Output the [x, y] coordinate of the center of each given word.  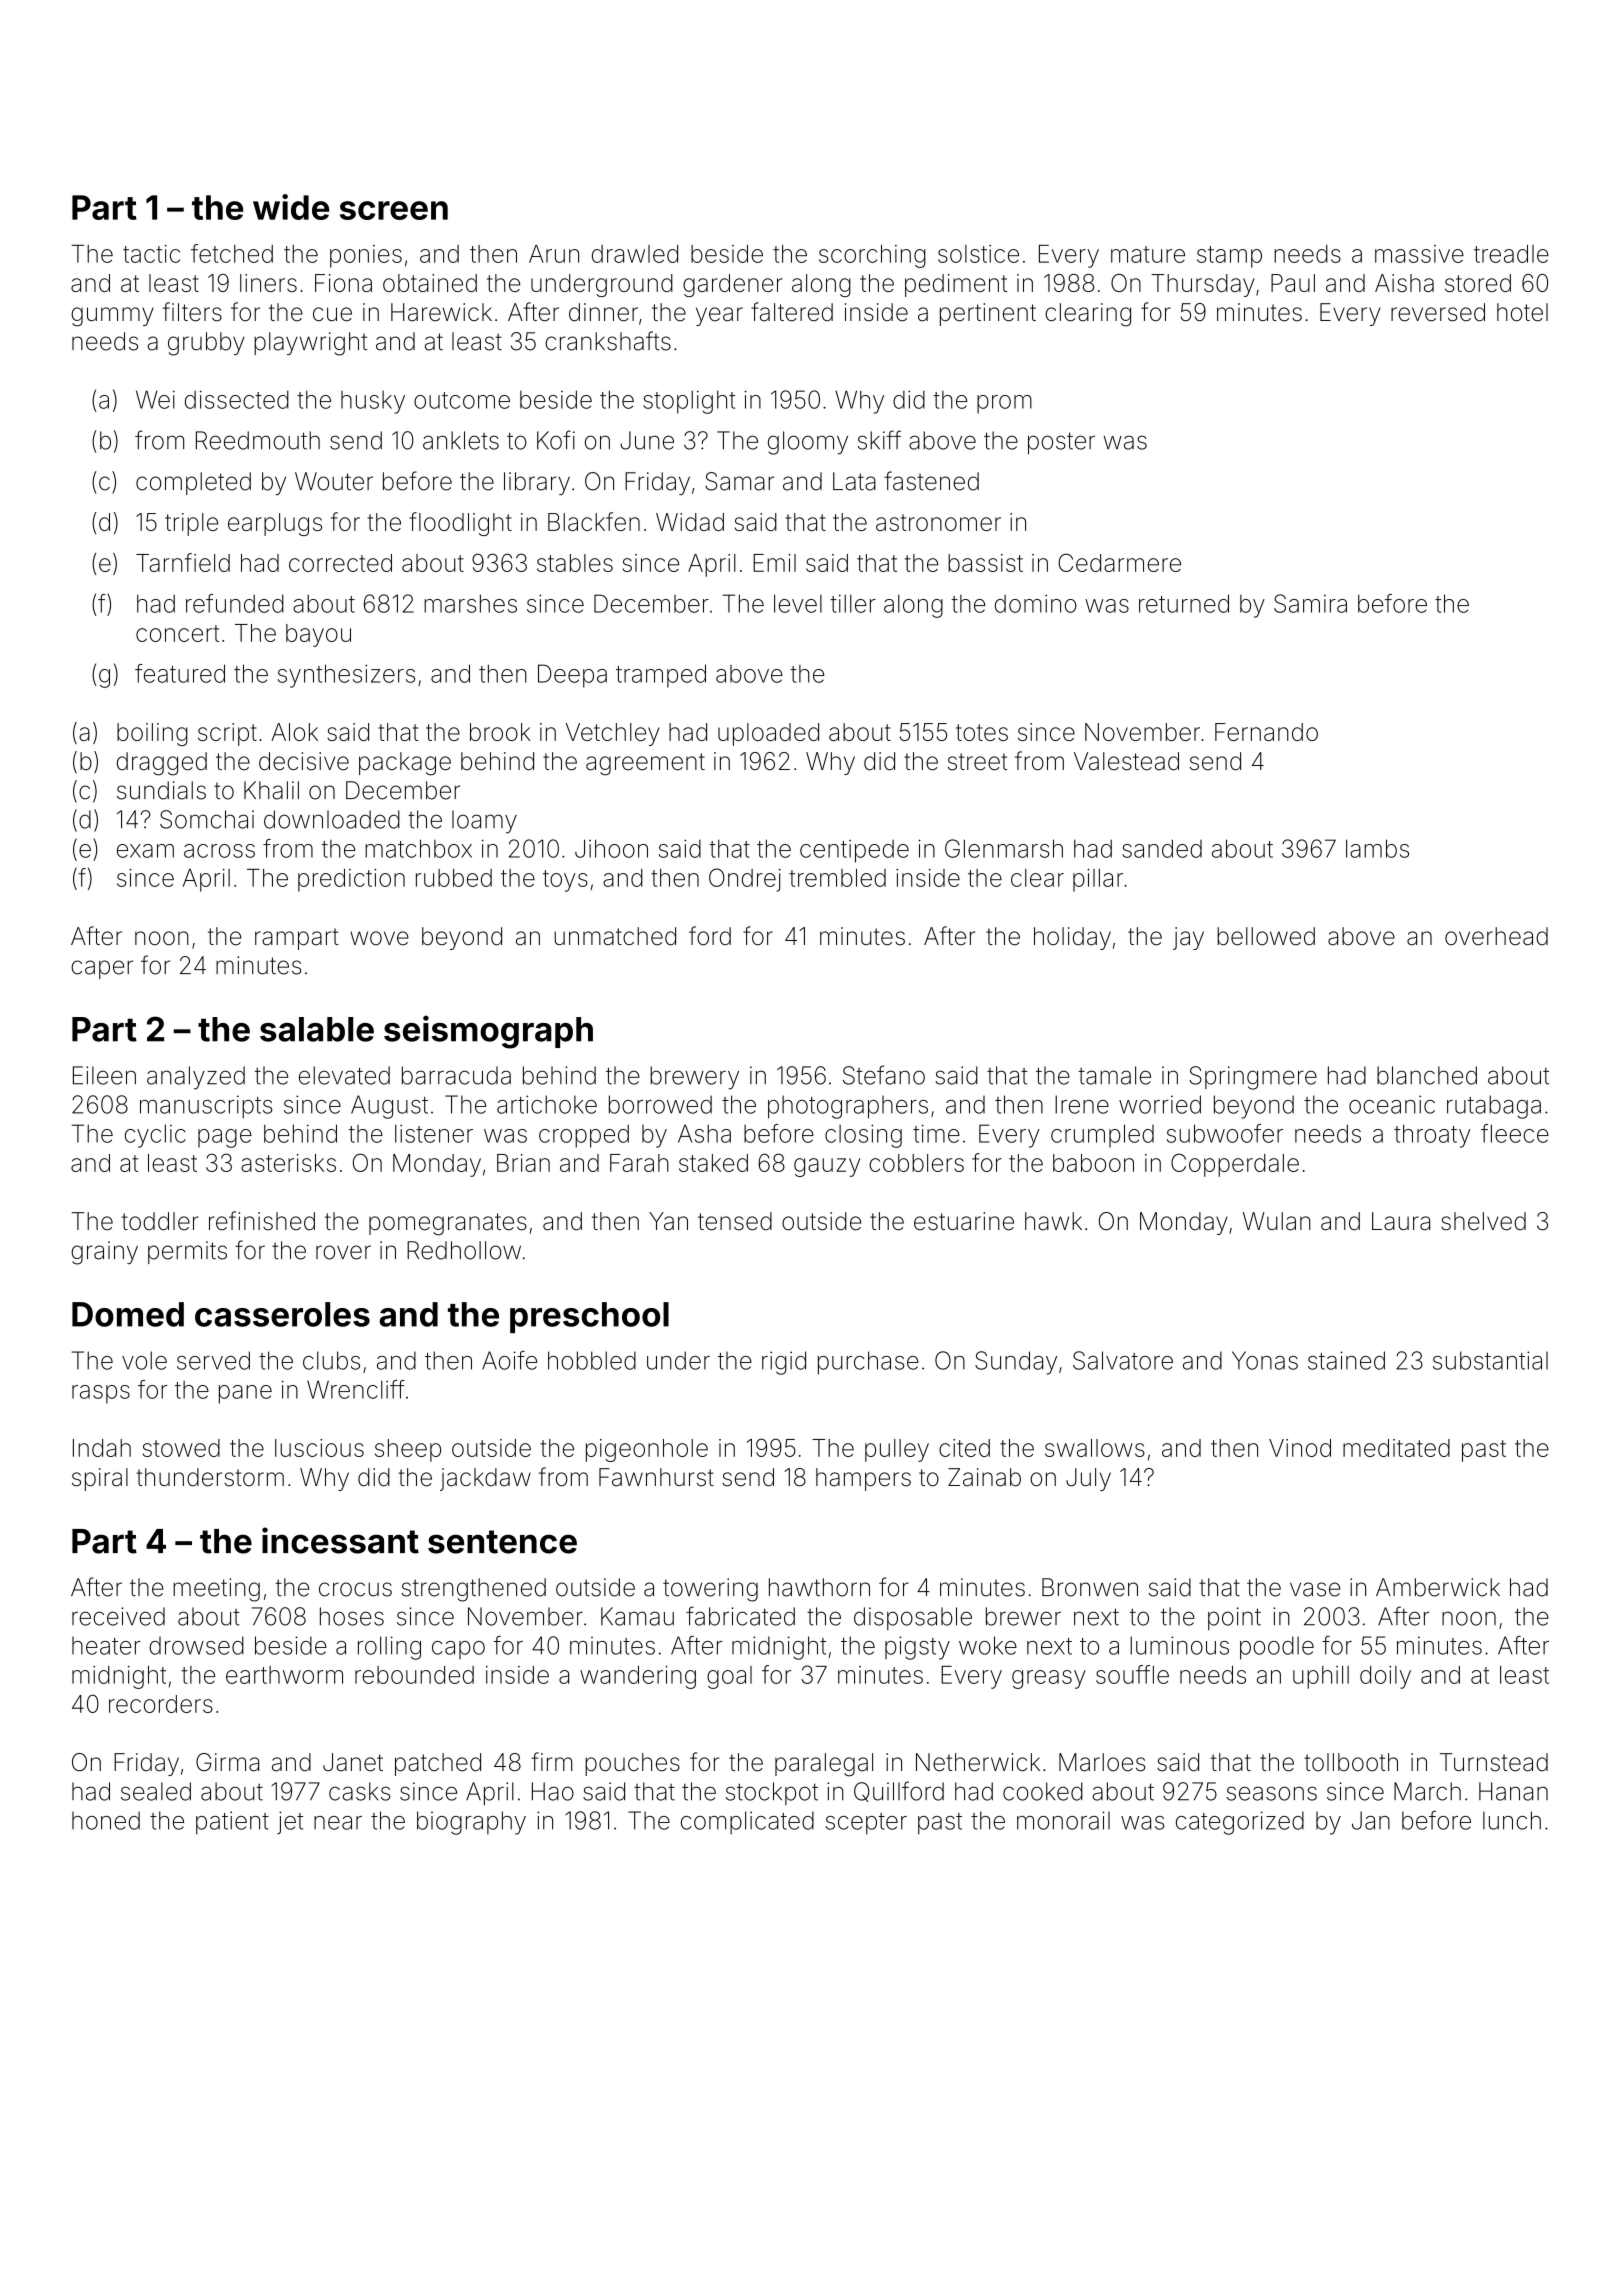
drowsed [196, 1645]
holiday [1072, 938]
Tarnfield [183, 562]
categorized [1240, 1823]
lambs [1377, 848]
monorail [1063, 1820]
